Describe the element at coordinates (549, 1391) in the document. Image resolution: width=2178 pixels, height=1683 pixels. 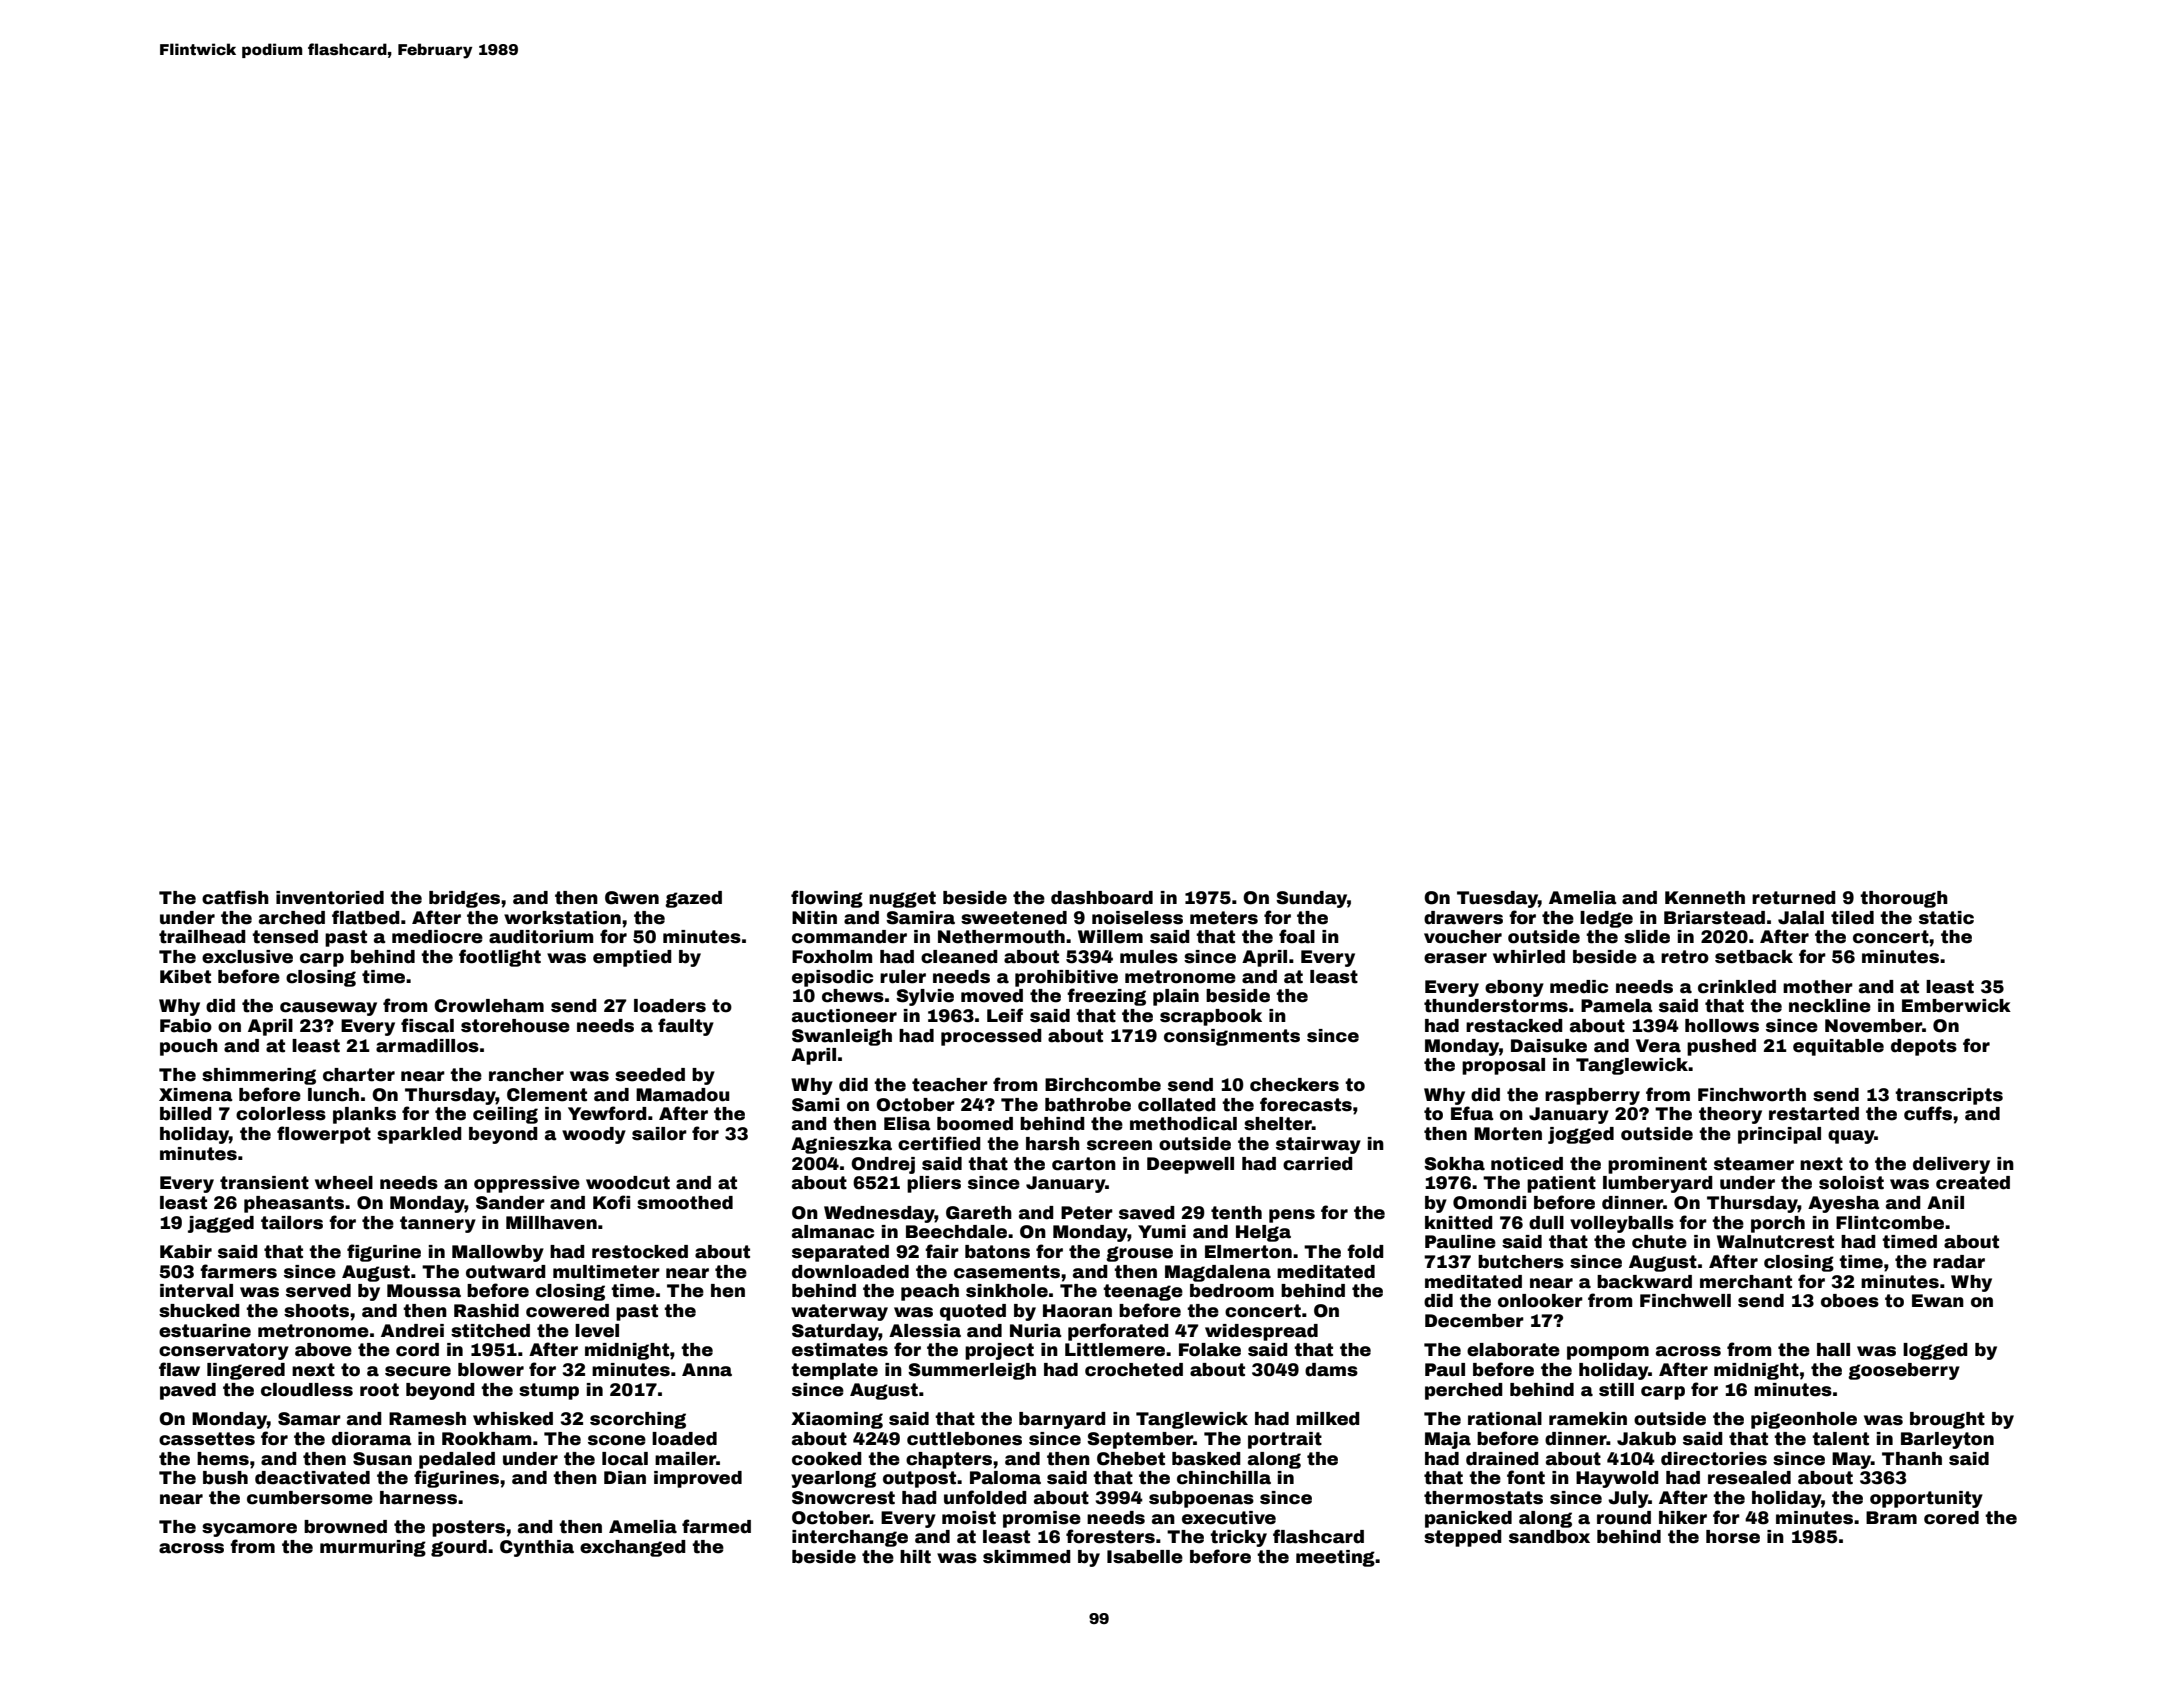
I see `stump` at that location.
